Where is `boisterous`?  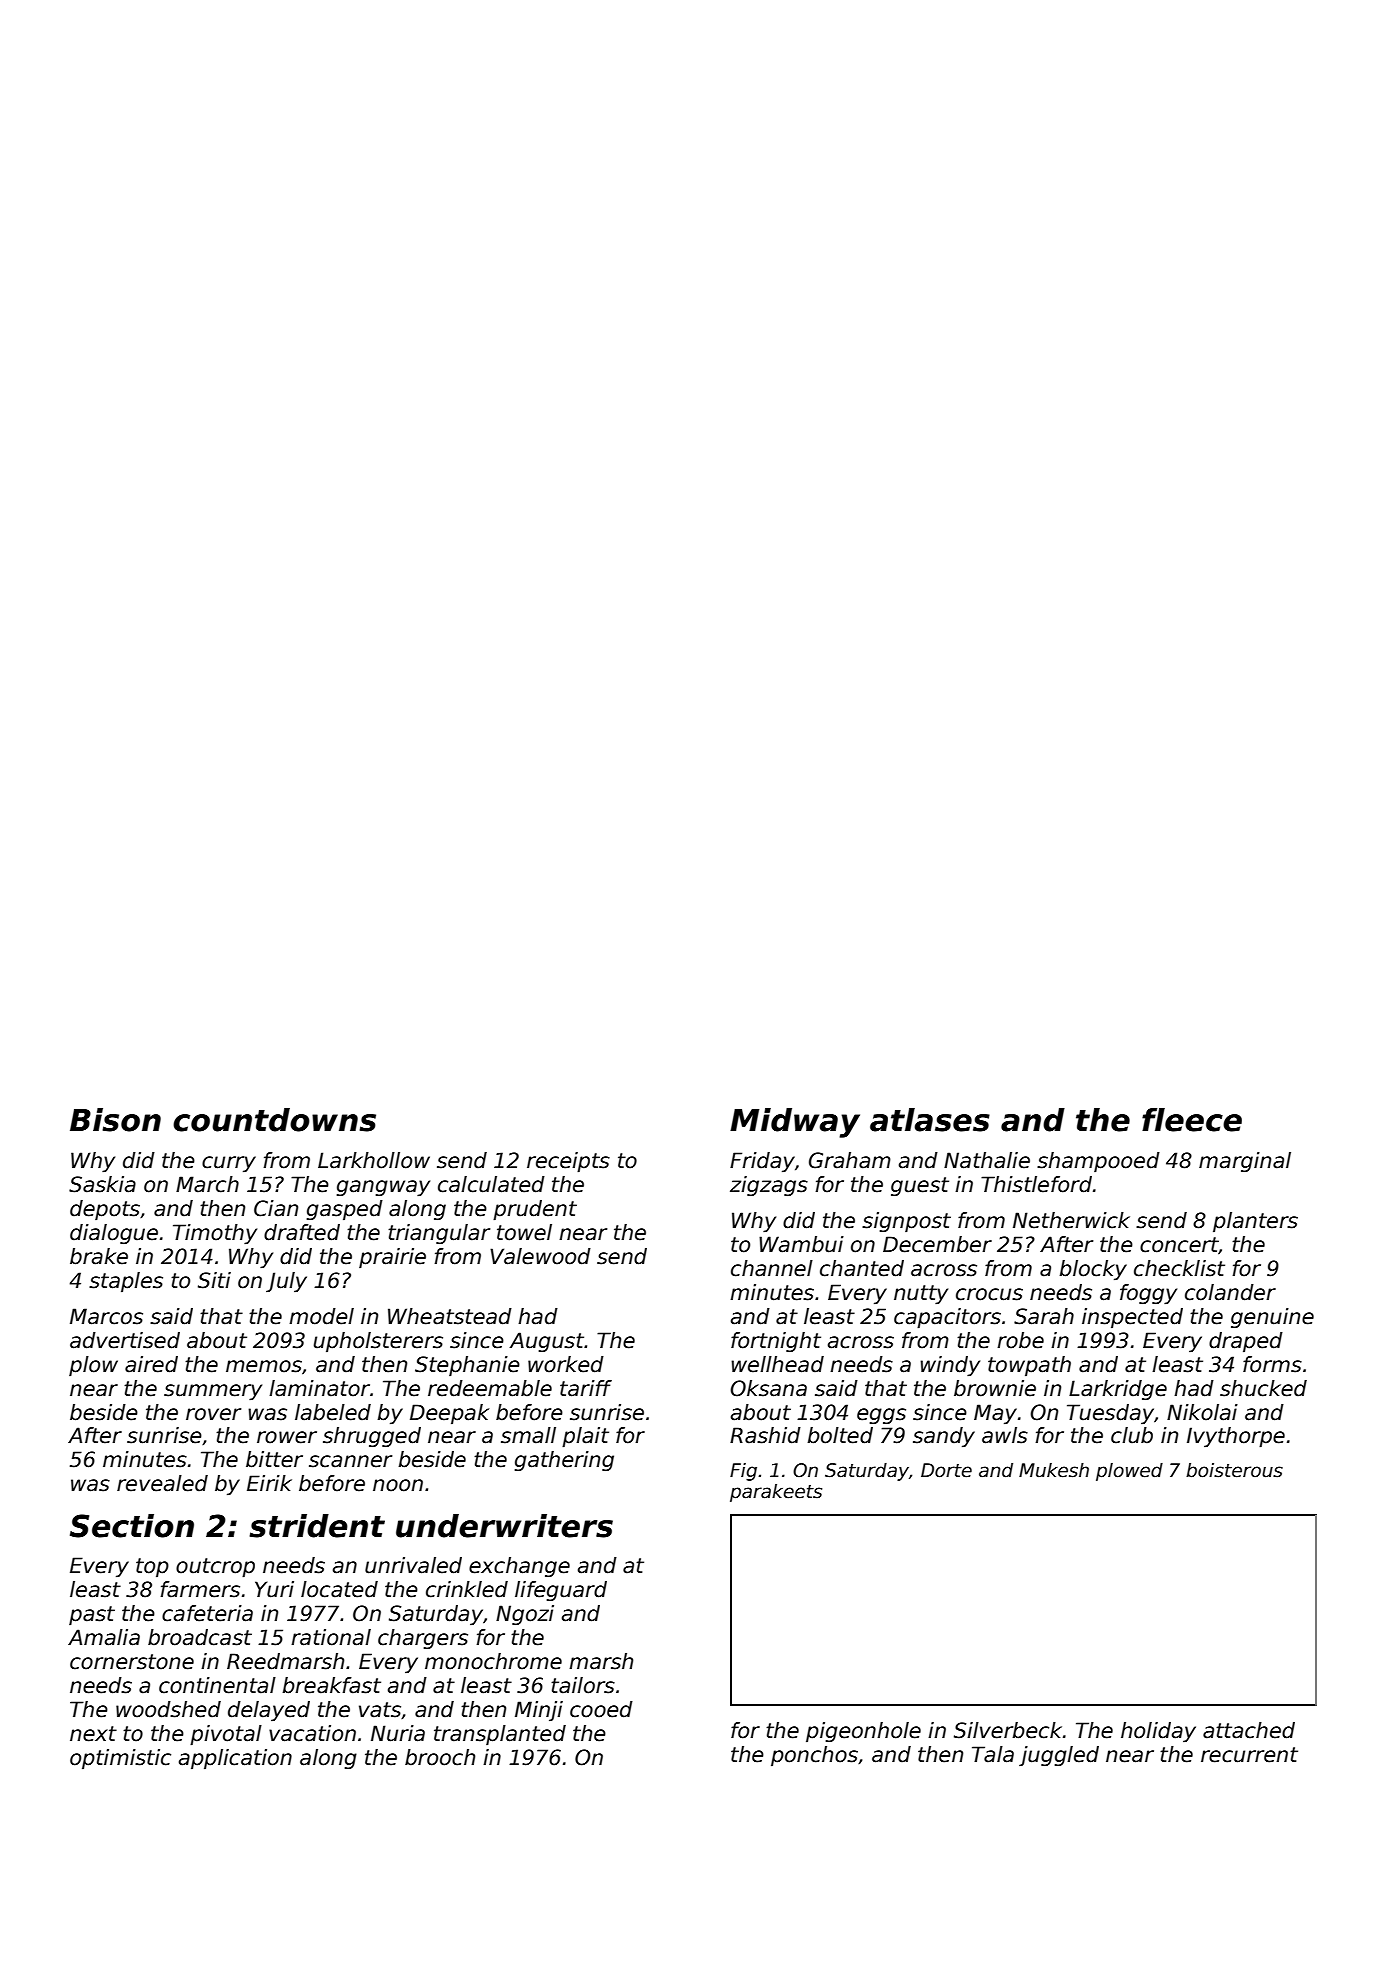 boisterous is located at coordinates (1234, 1470).
